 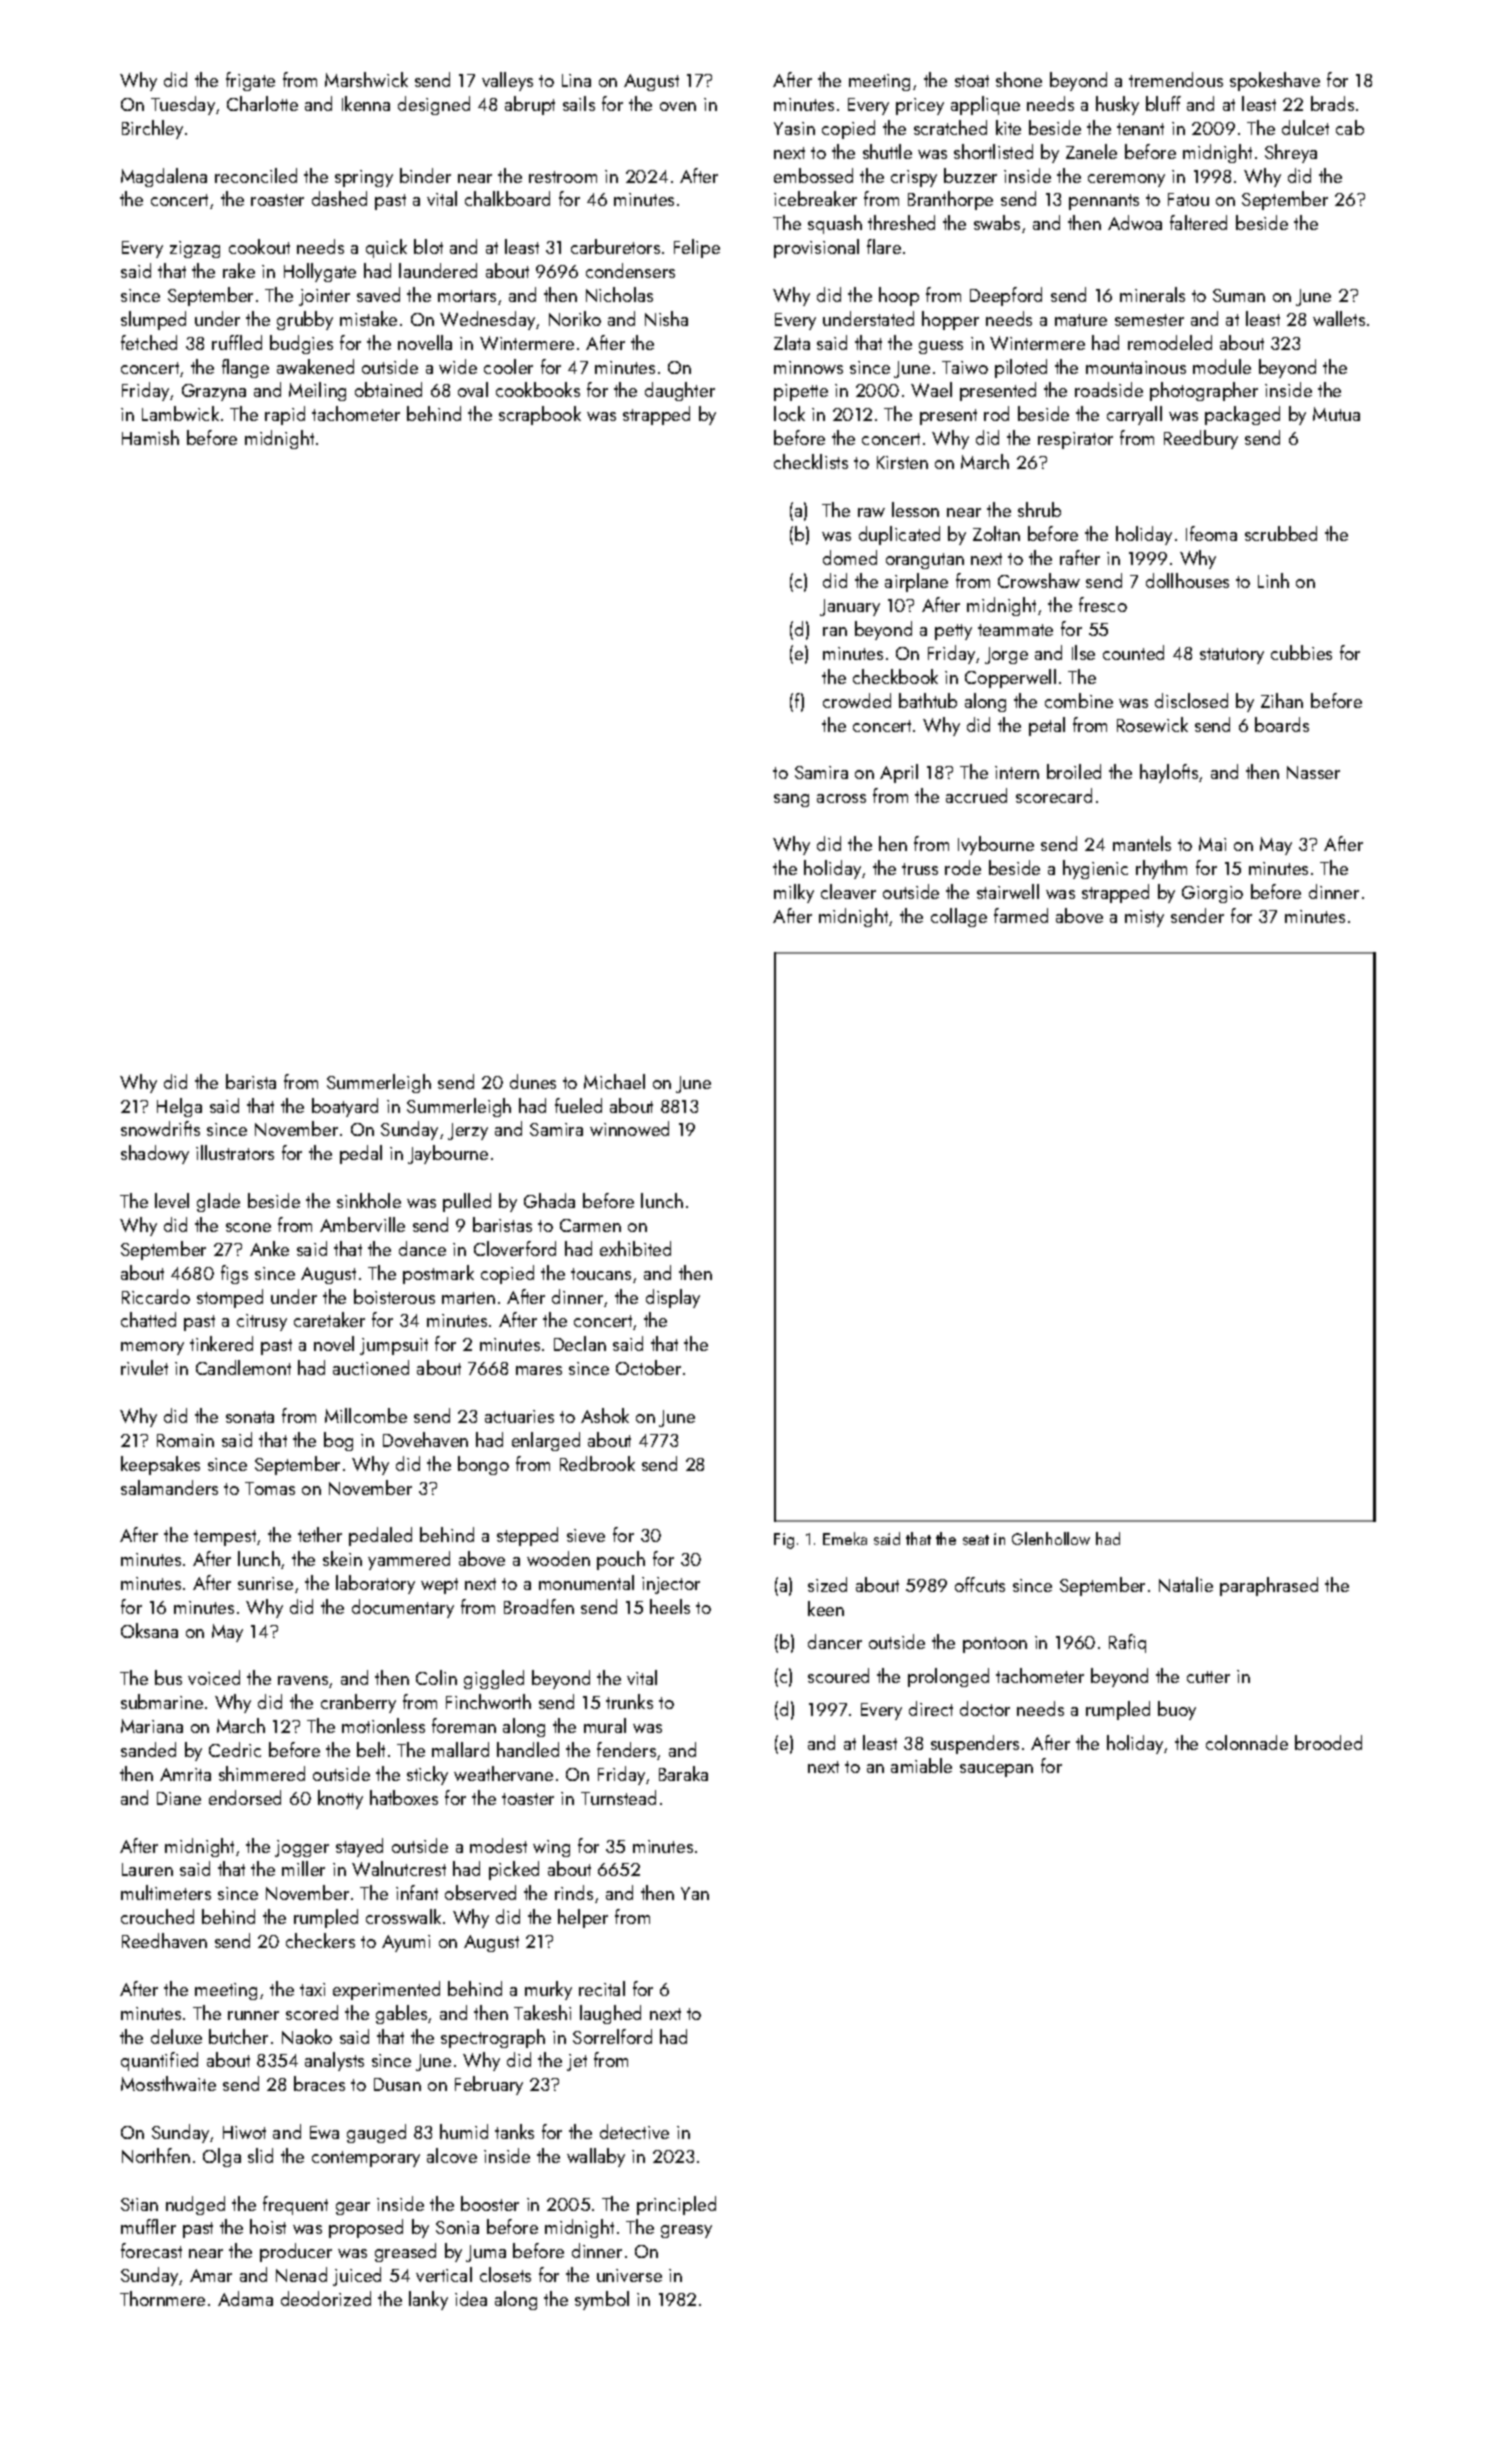 I want to click on Copperwell, so click(x=1010, y=678).
